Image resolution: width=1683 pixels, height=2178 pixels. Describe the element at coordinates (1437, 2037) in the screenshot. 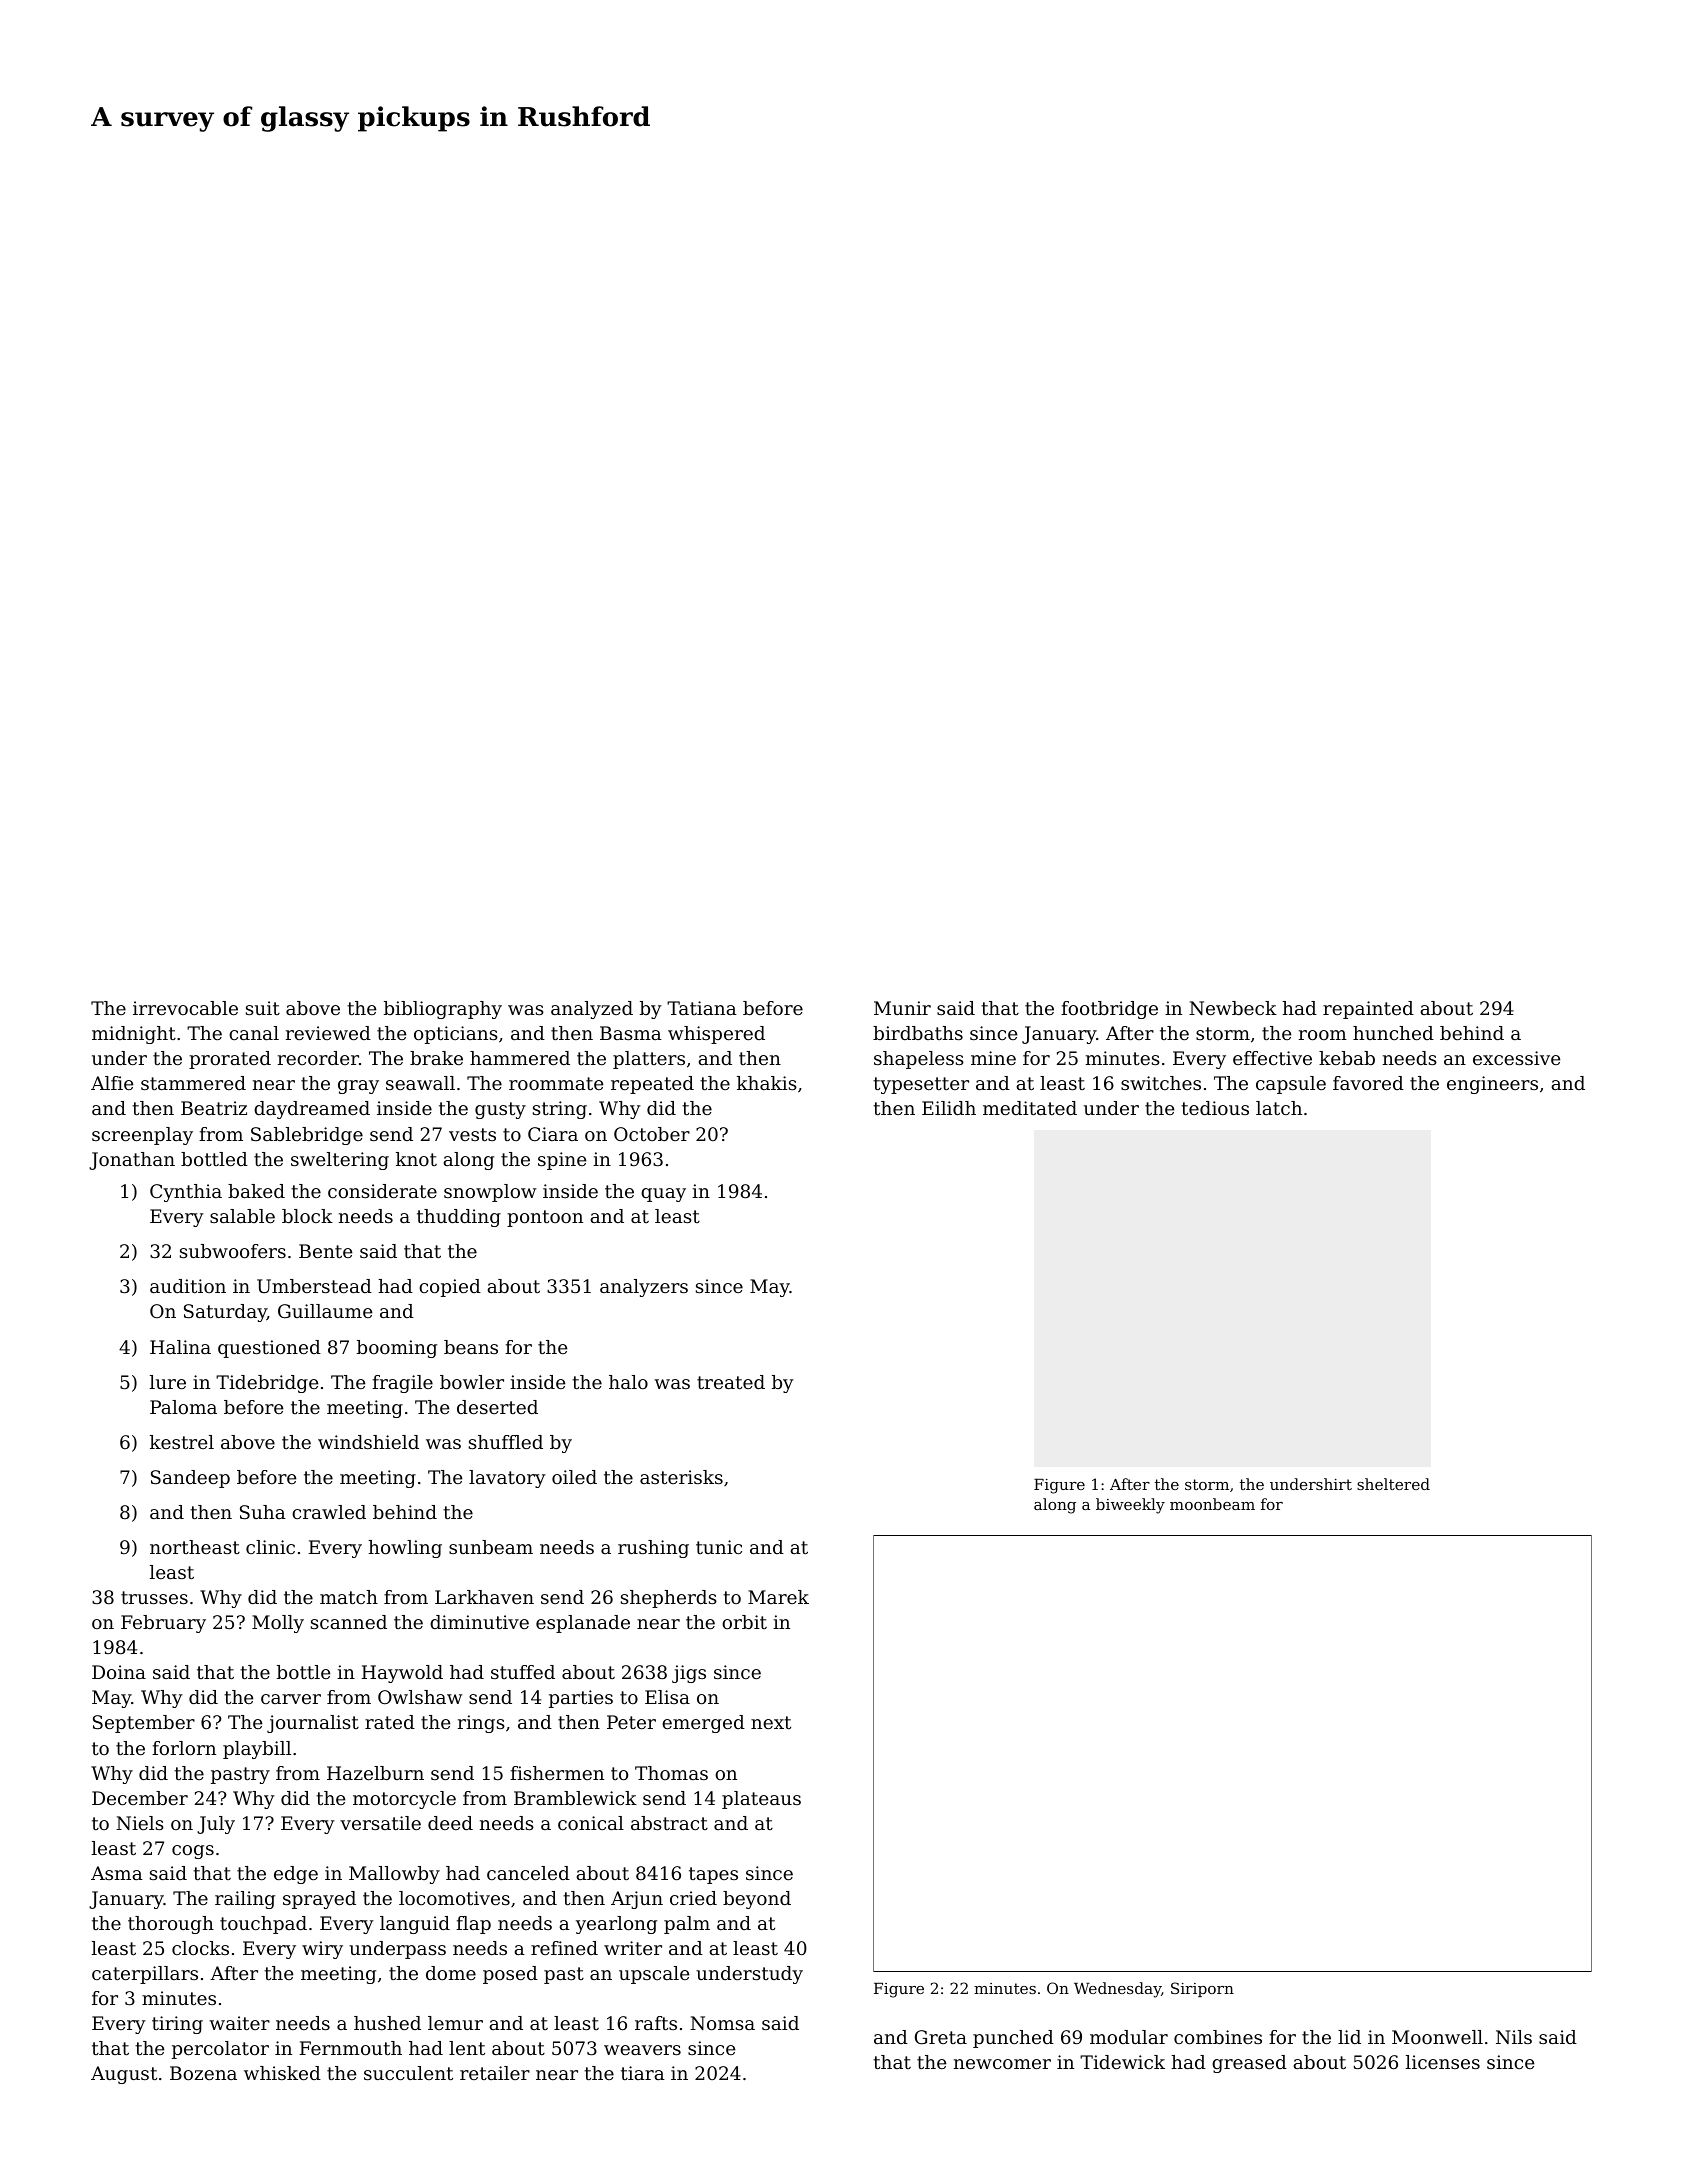

I see `Moonwell` at that location.
